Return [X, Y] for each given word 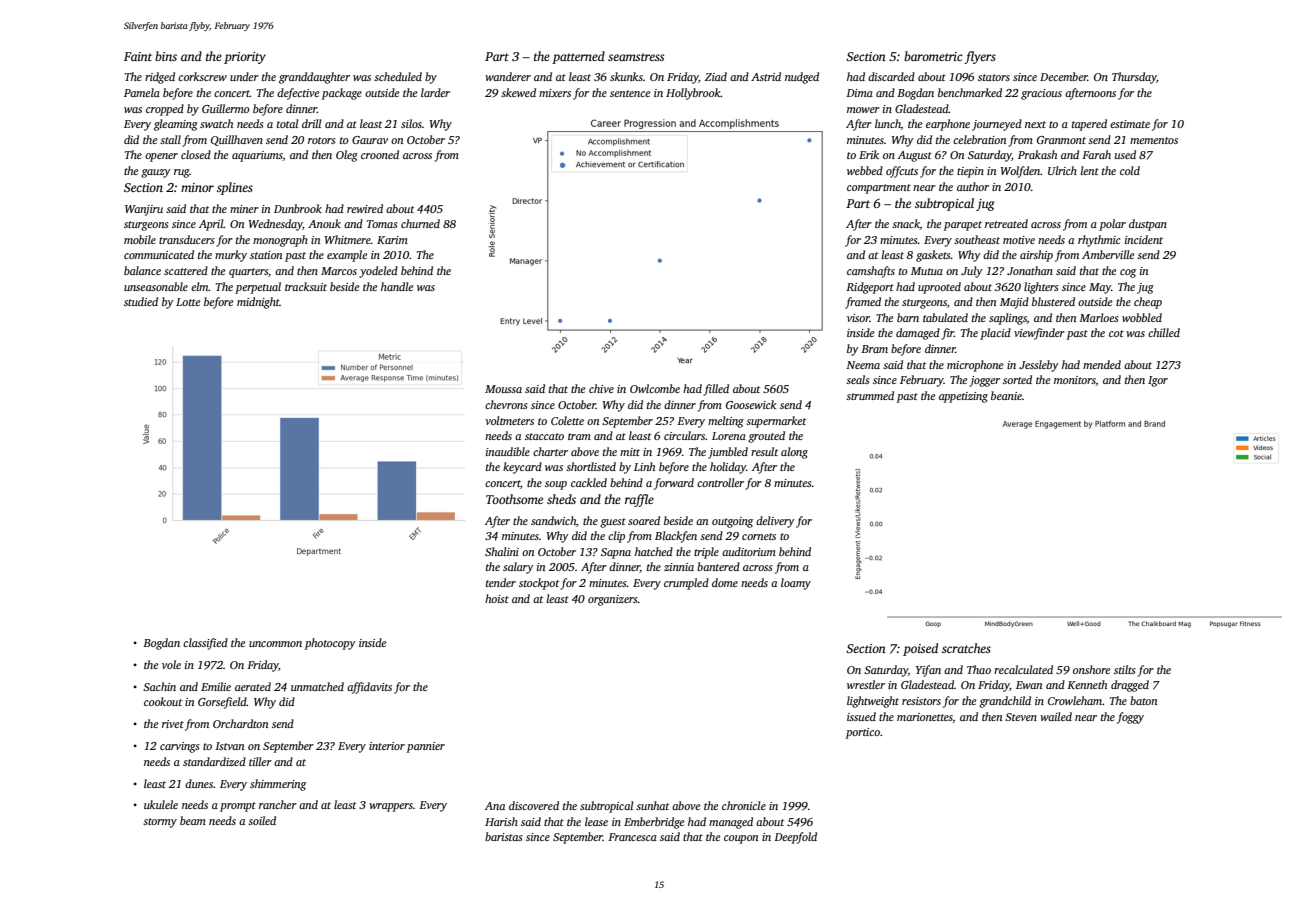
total [287, 123]
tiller [260, 761]
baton [1143, 700]
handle [397, 286]
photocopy [330, 644]
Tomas [382, 224]
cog [1128, 273]
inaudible [508, 451]
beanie [1006, 395]
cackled [589, 482]
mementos [1154, 140]
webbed [865, 170]
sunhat [652, 805]
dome [725, 582]
